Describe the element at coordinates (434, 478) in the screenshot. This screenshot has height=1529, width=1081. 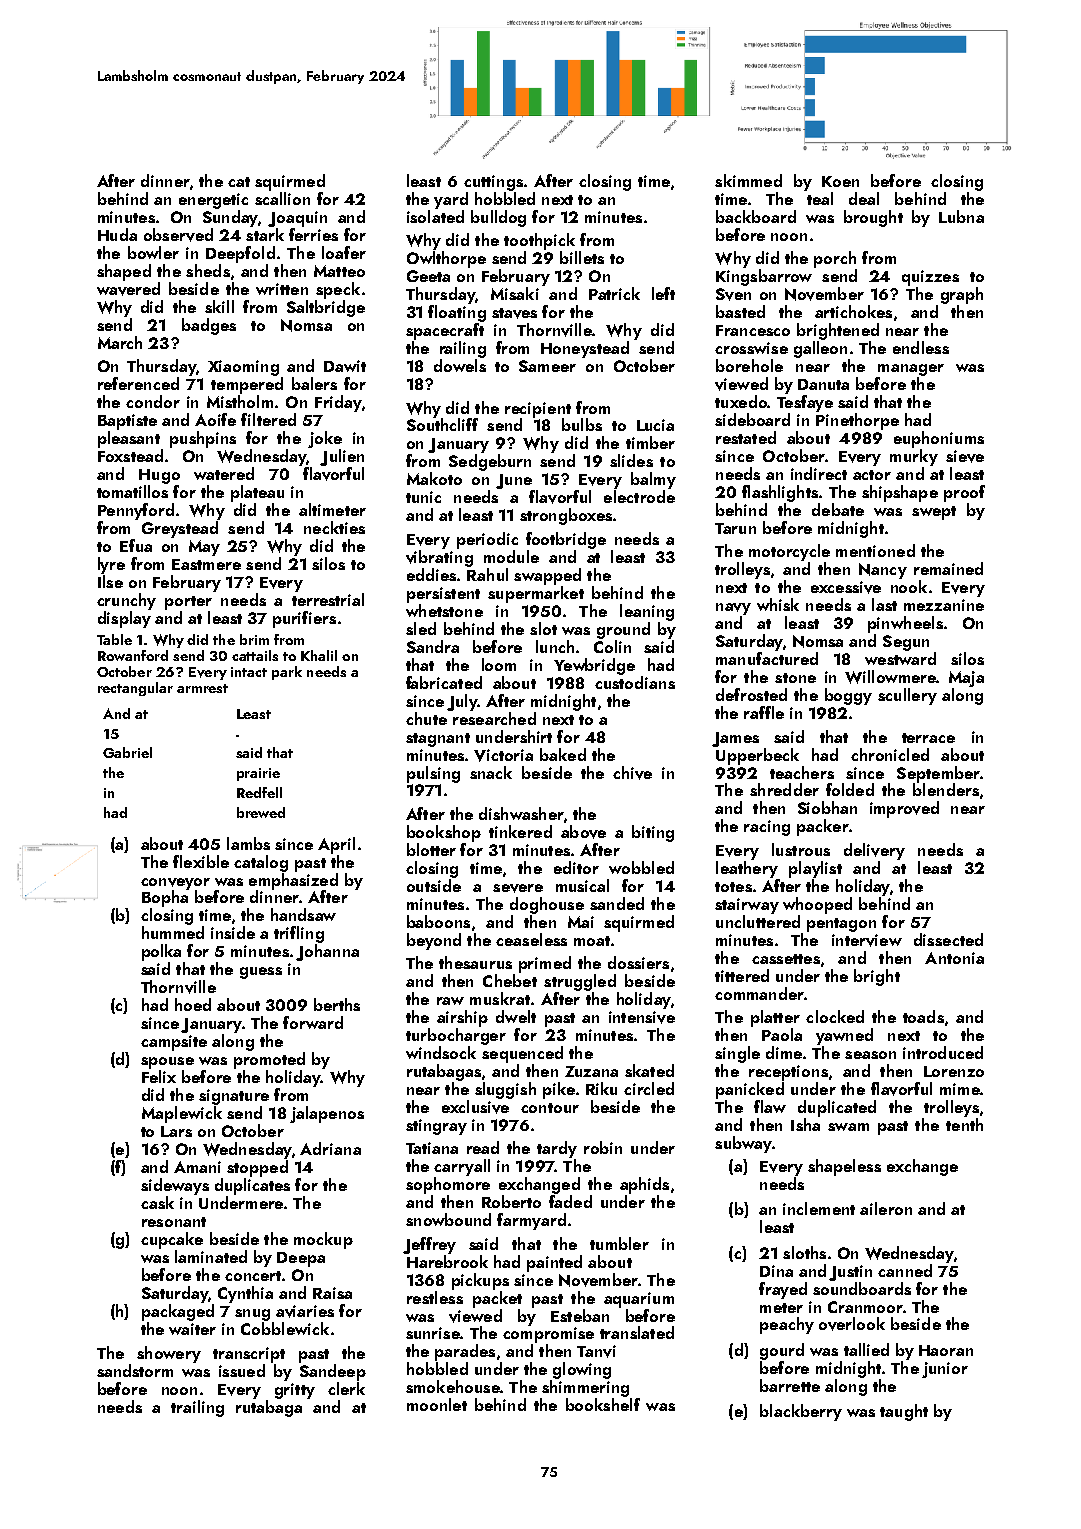
I see `Makoto` at that location.
